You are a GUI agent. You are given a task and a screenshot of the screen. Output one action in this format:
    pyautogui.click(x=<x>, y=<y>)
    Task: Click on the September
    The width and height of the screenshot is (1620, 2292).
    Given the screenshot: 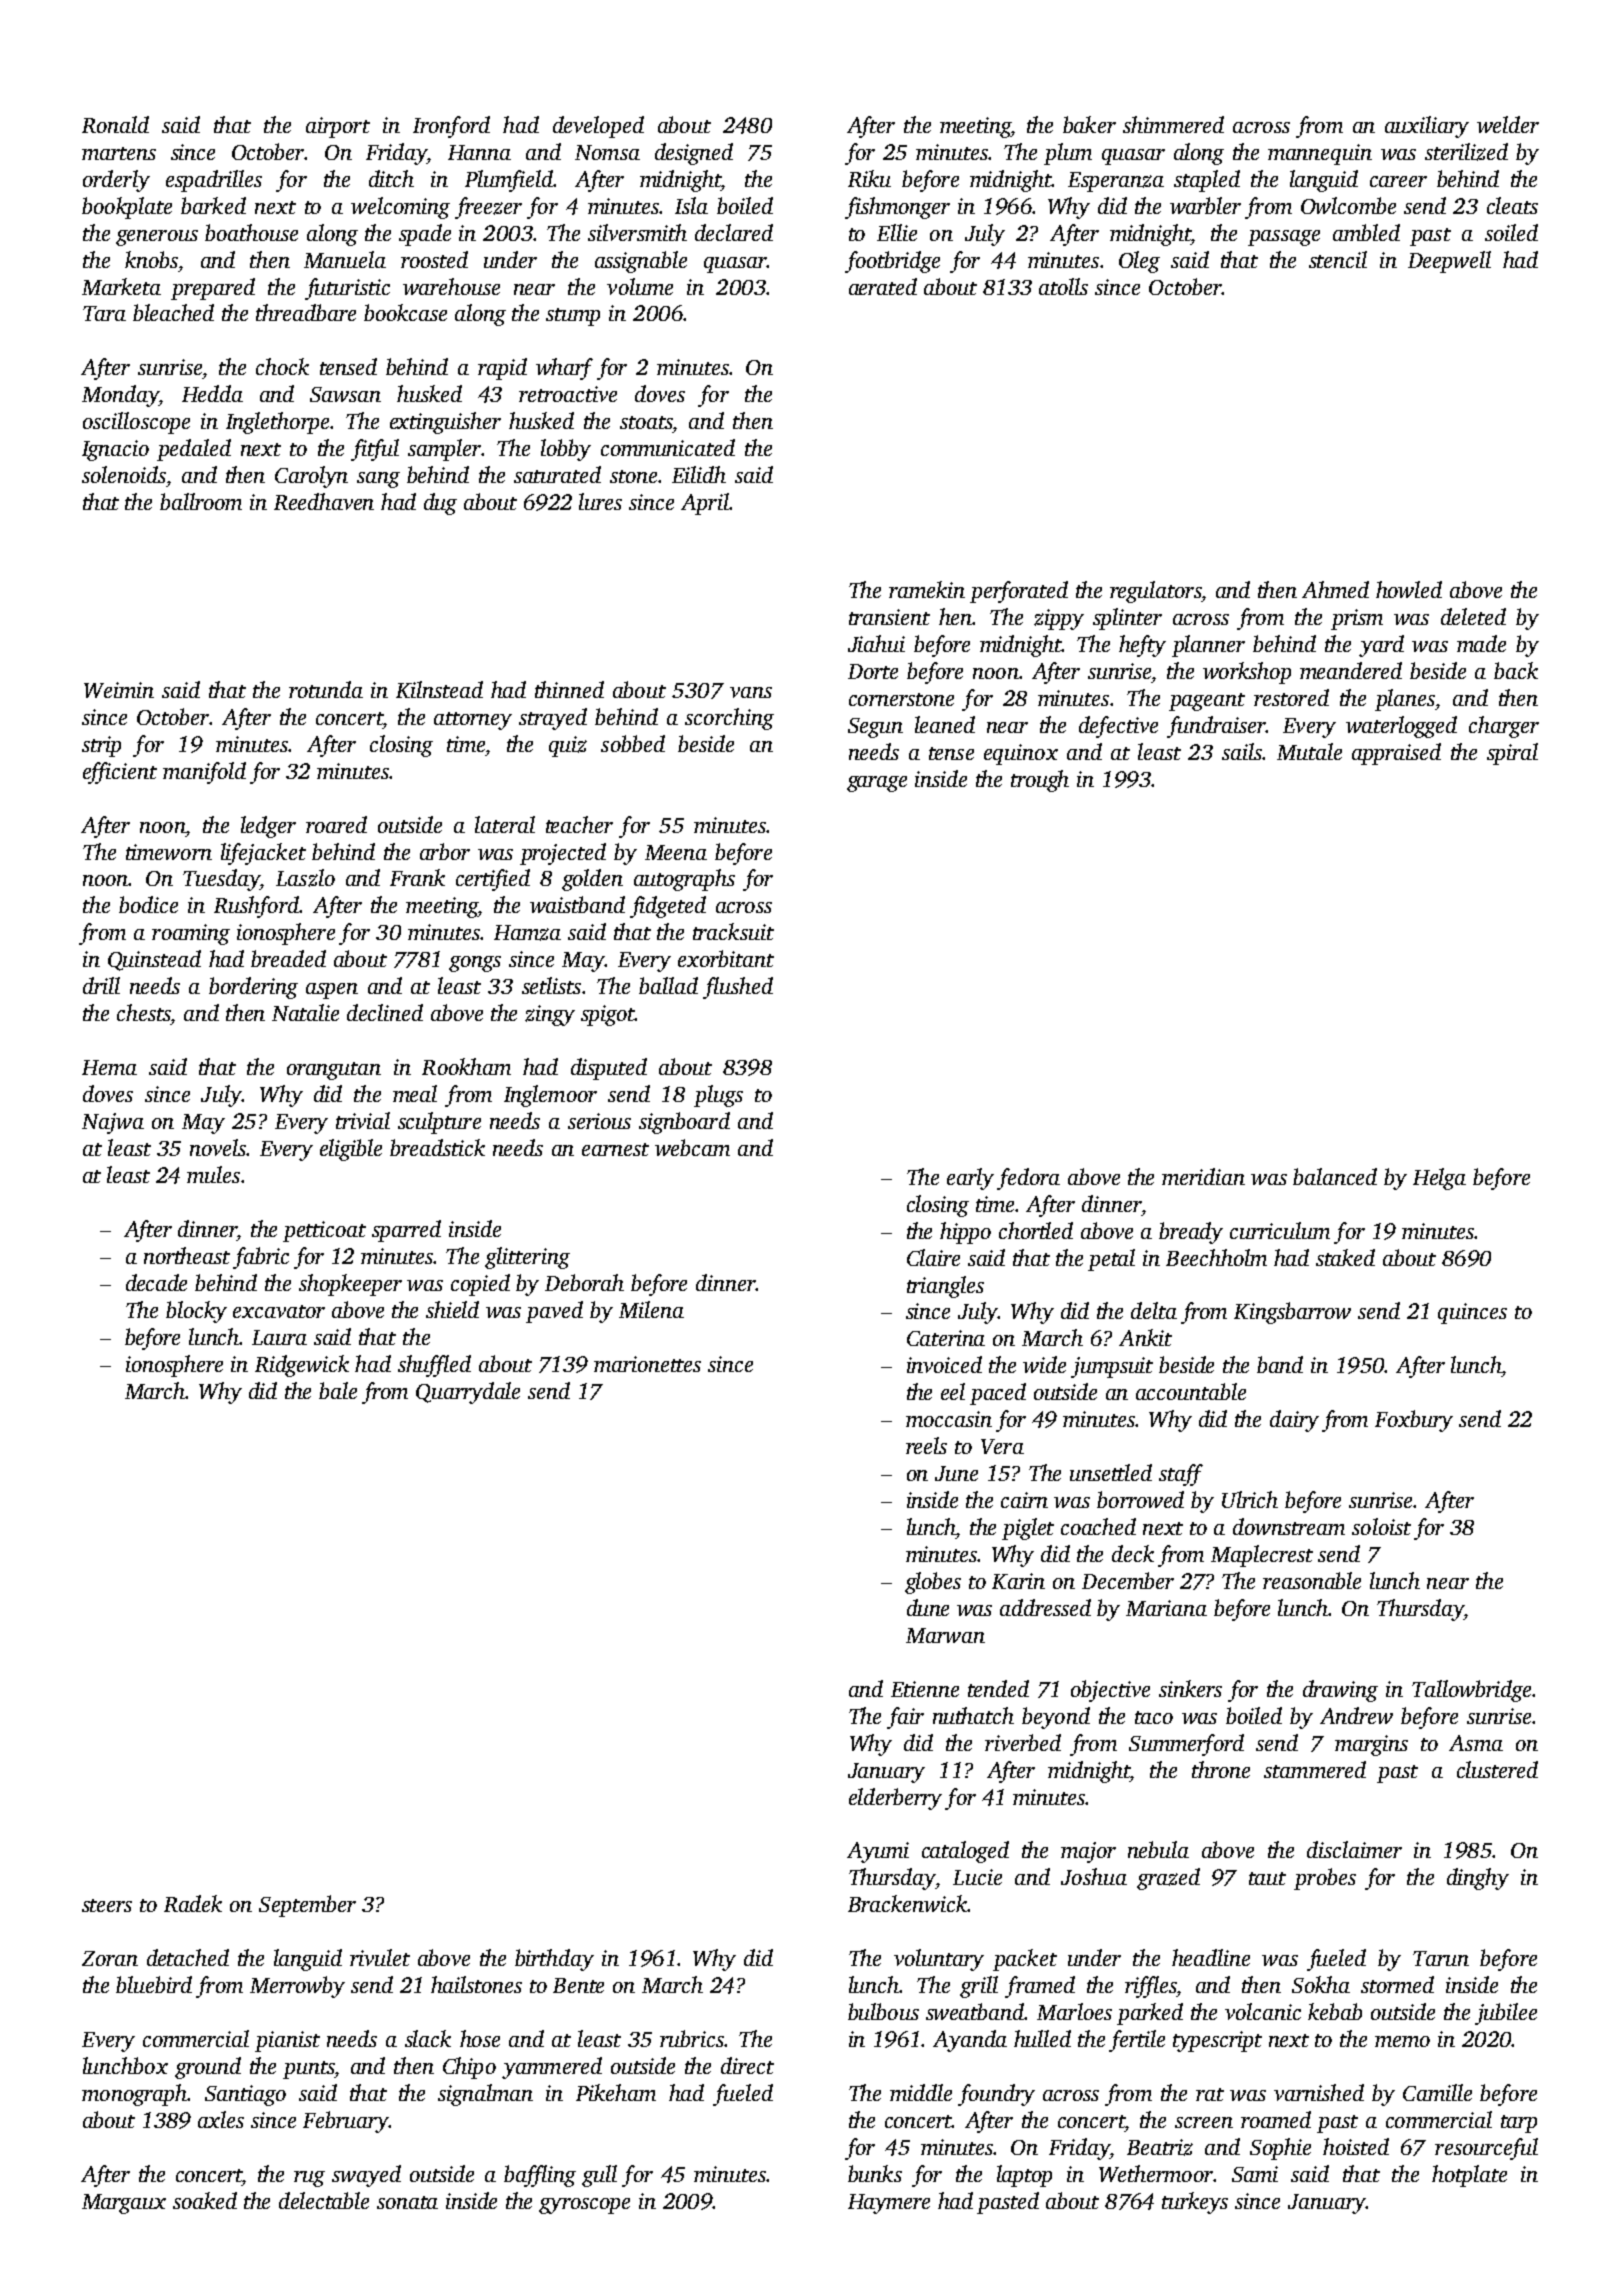 What is the action you would take?
    pyautogui.click(x=307, y=1906)
